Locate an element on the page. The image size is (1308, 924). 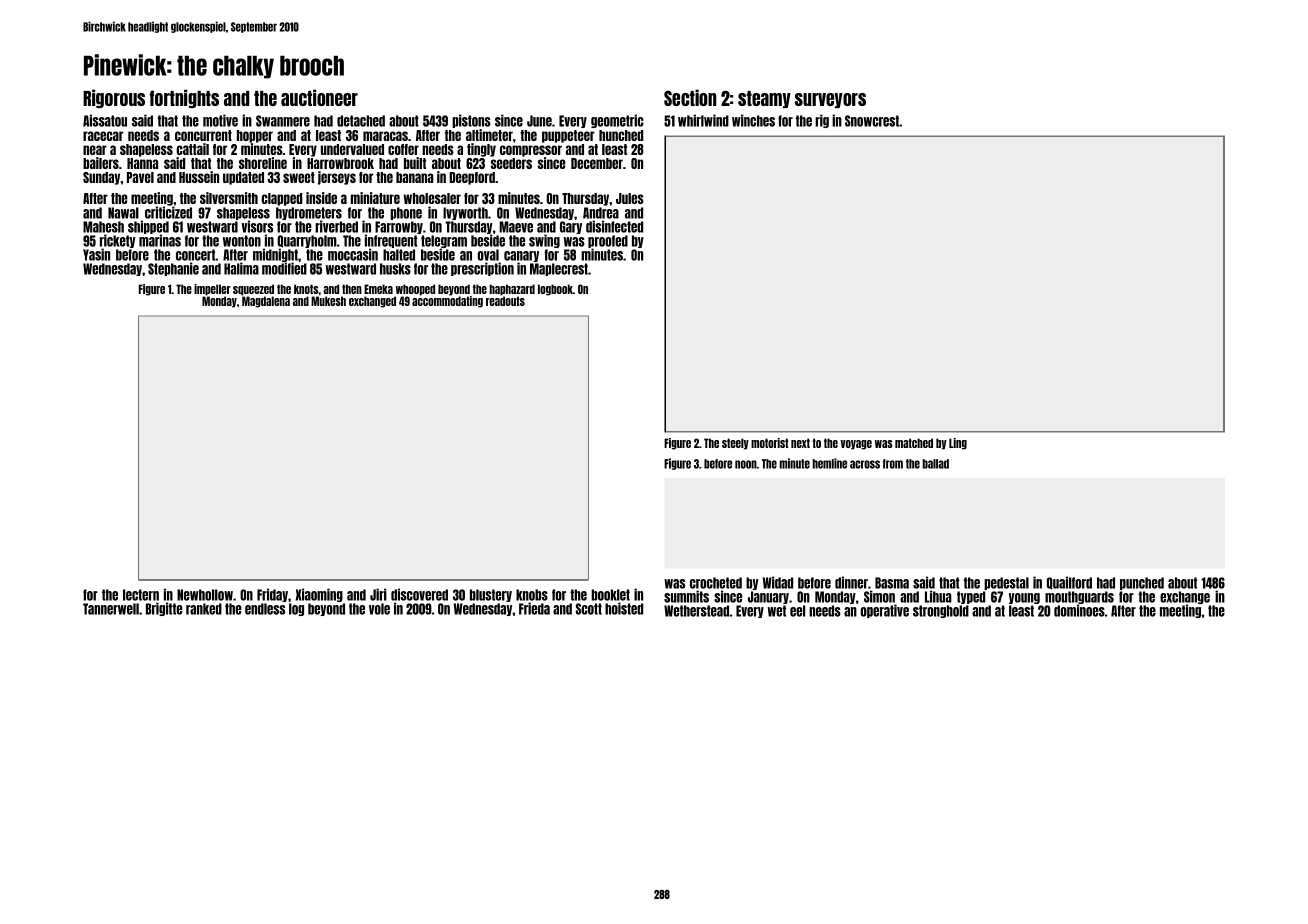
crocheted is located at coordinates (716, 583).
